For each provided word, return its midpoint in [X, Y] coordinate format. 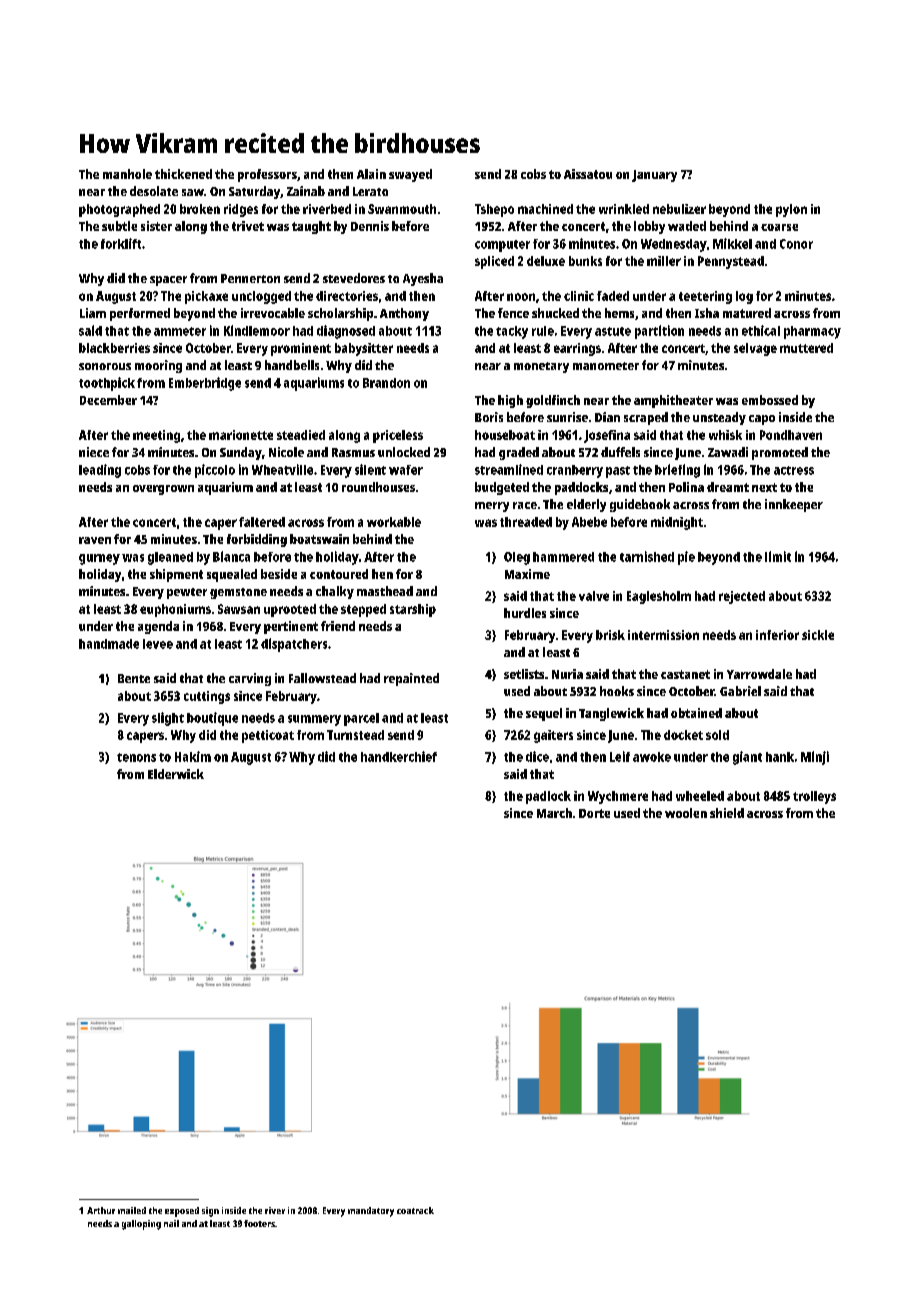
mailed [132, 1210]
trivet [248, 226]
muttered [806, 348]
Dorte [594, 813]
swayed [410, 175]
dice [537, 756]
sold [717, 735]
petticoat [268, 736]
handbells [292, 365]
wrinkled [624, 209]
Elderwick [176, 774]
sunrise [567, 417]
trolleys [814, 797]
